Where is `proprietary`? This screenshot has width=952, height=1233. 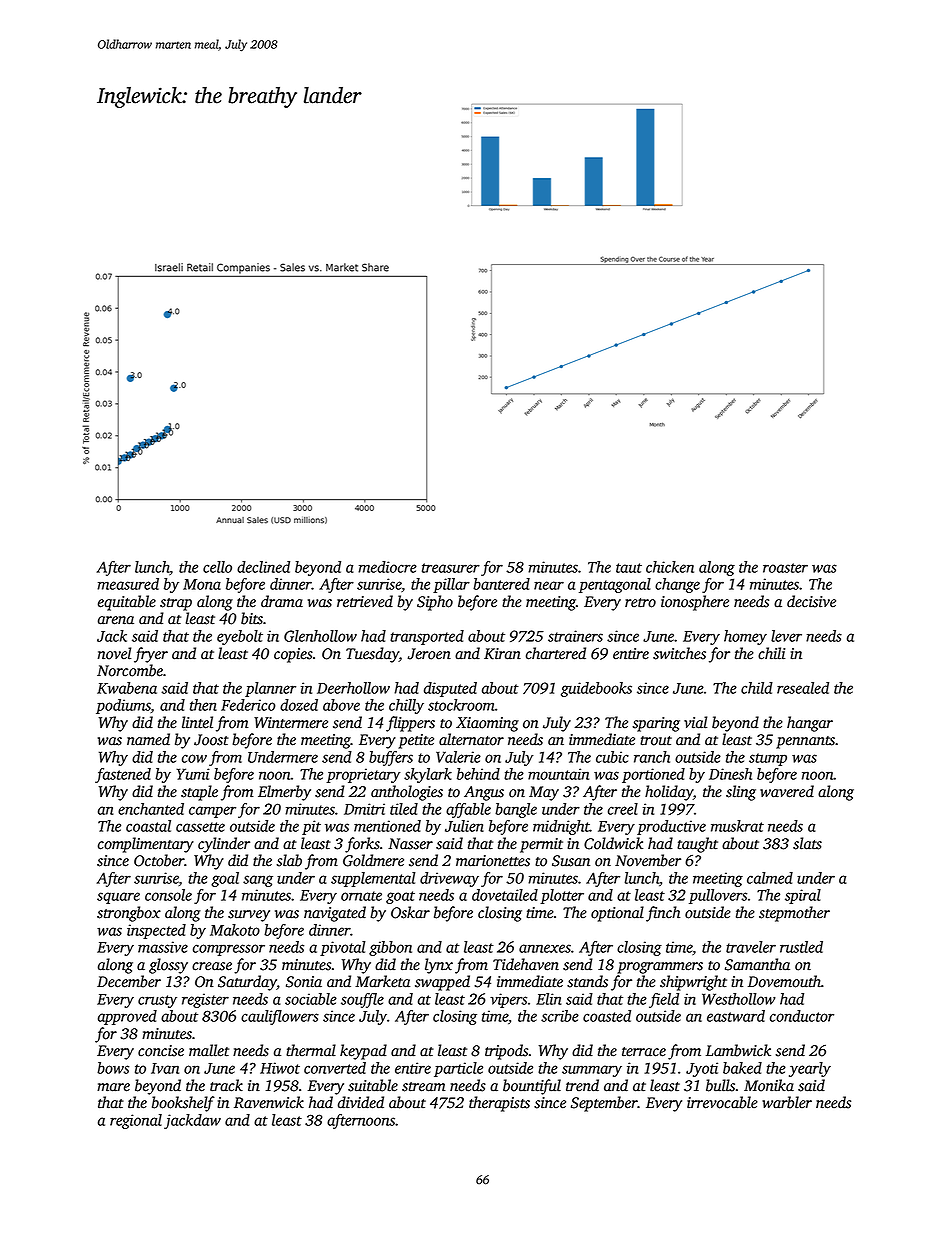 proprietary is located at coordinates (363, 775).
